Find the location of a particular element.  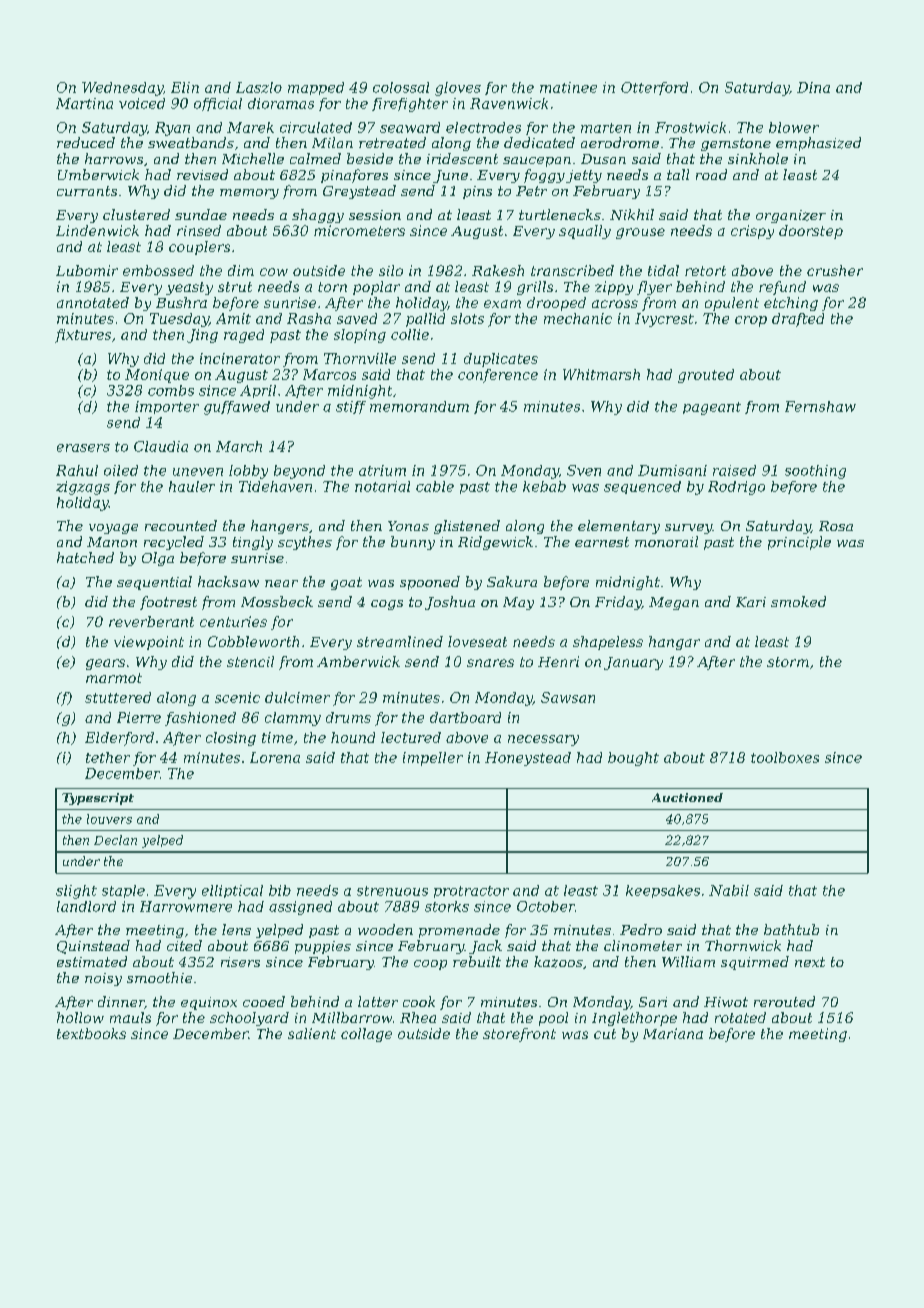

matinee is located at coordinates (568, 87).
